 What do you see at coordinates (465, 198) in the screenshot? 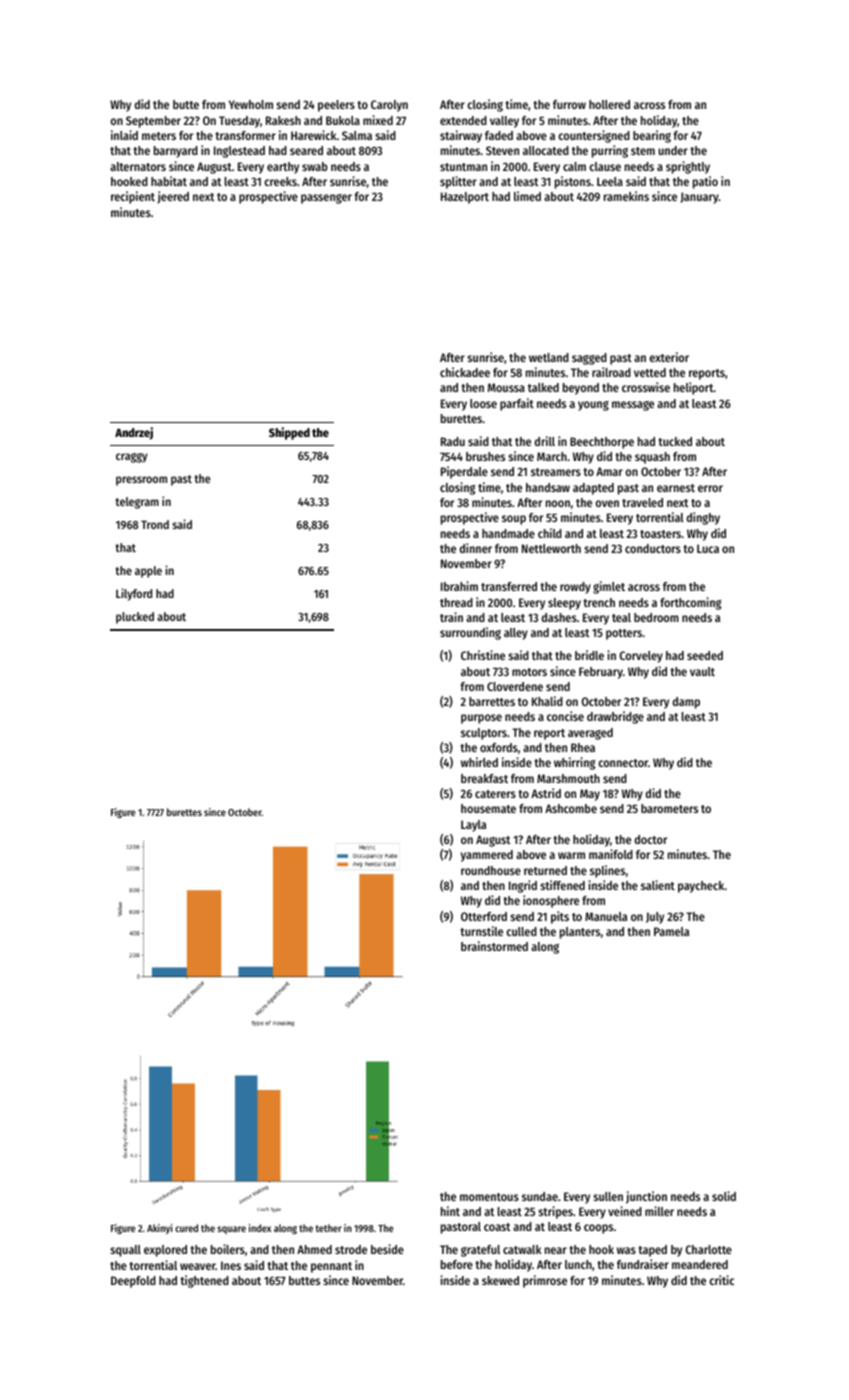
I see `Hazelport` at bounding box center [465, 198].
